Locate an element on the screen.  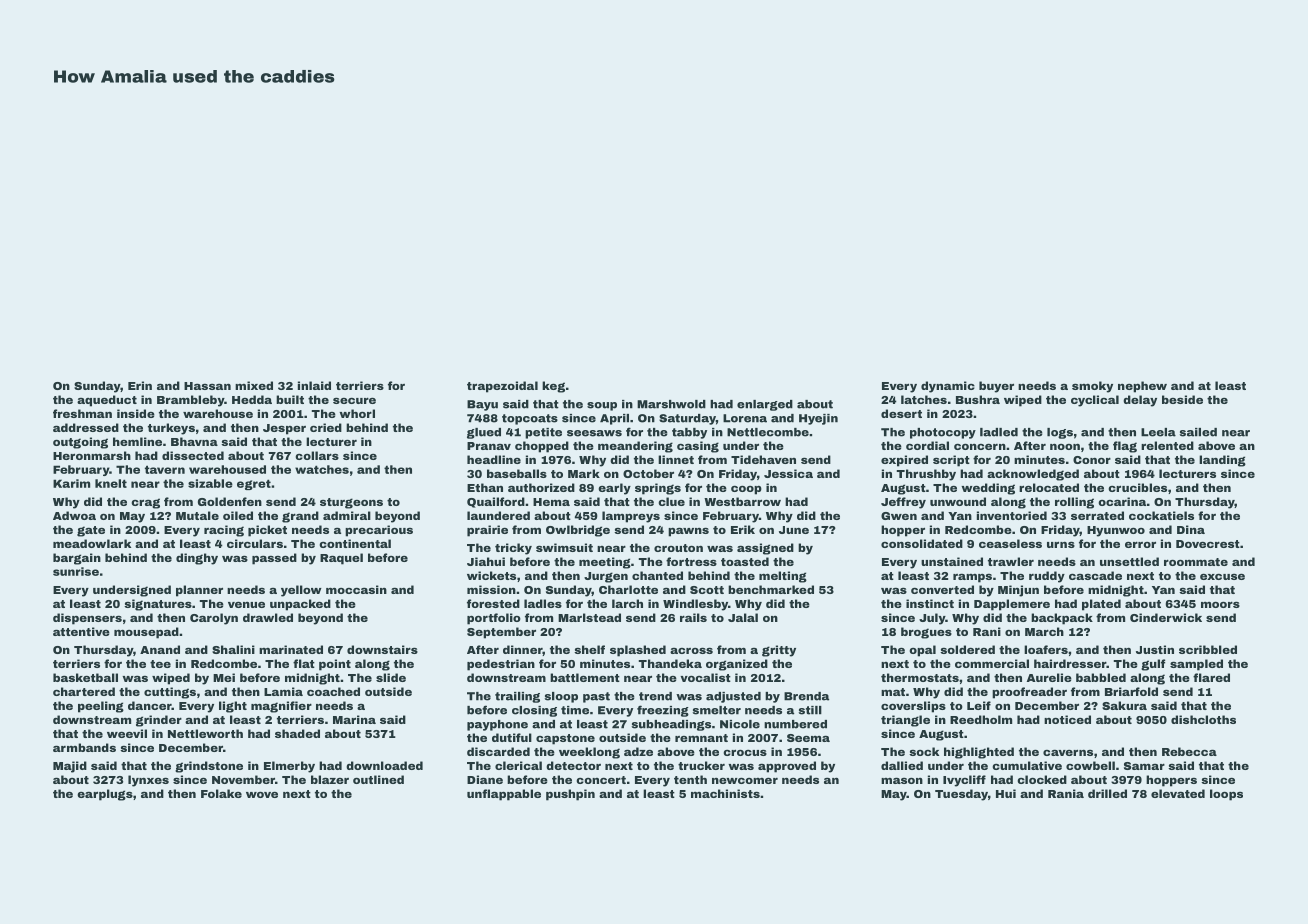
Leif is located at coordinates (979, 705).
